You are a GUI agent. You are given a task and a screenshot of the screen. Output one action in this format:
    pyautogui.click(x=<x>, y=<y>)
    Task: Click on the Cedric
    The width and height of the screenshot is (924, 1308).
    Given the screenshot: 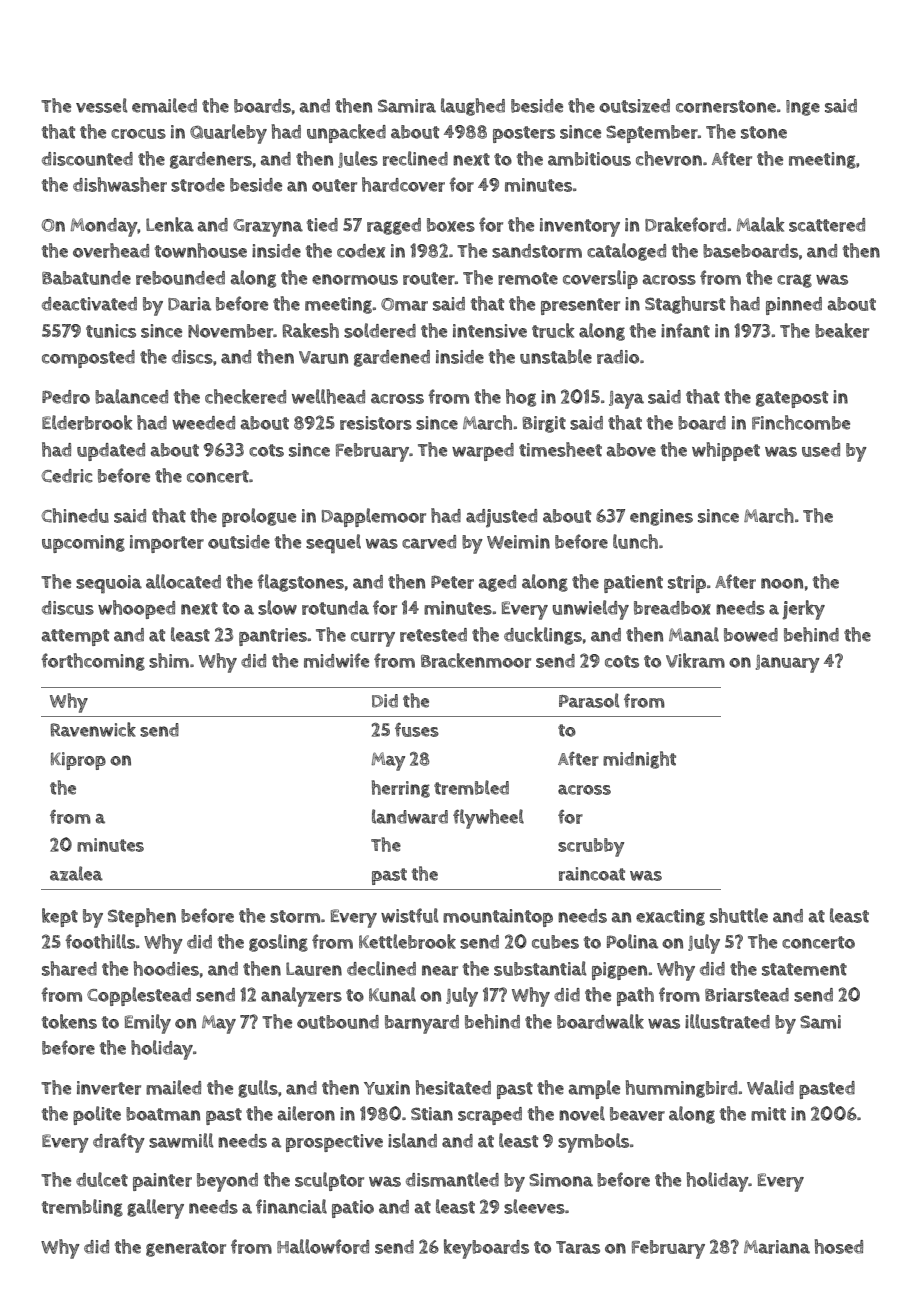 What is the action you would take?
    pyautogui.click(x=67, y=476)
